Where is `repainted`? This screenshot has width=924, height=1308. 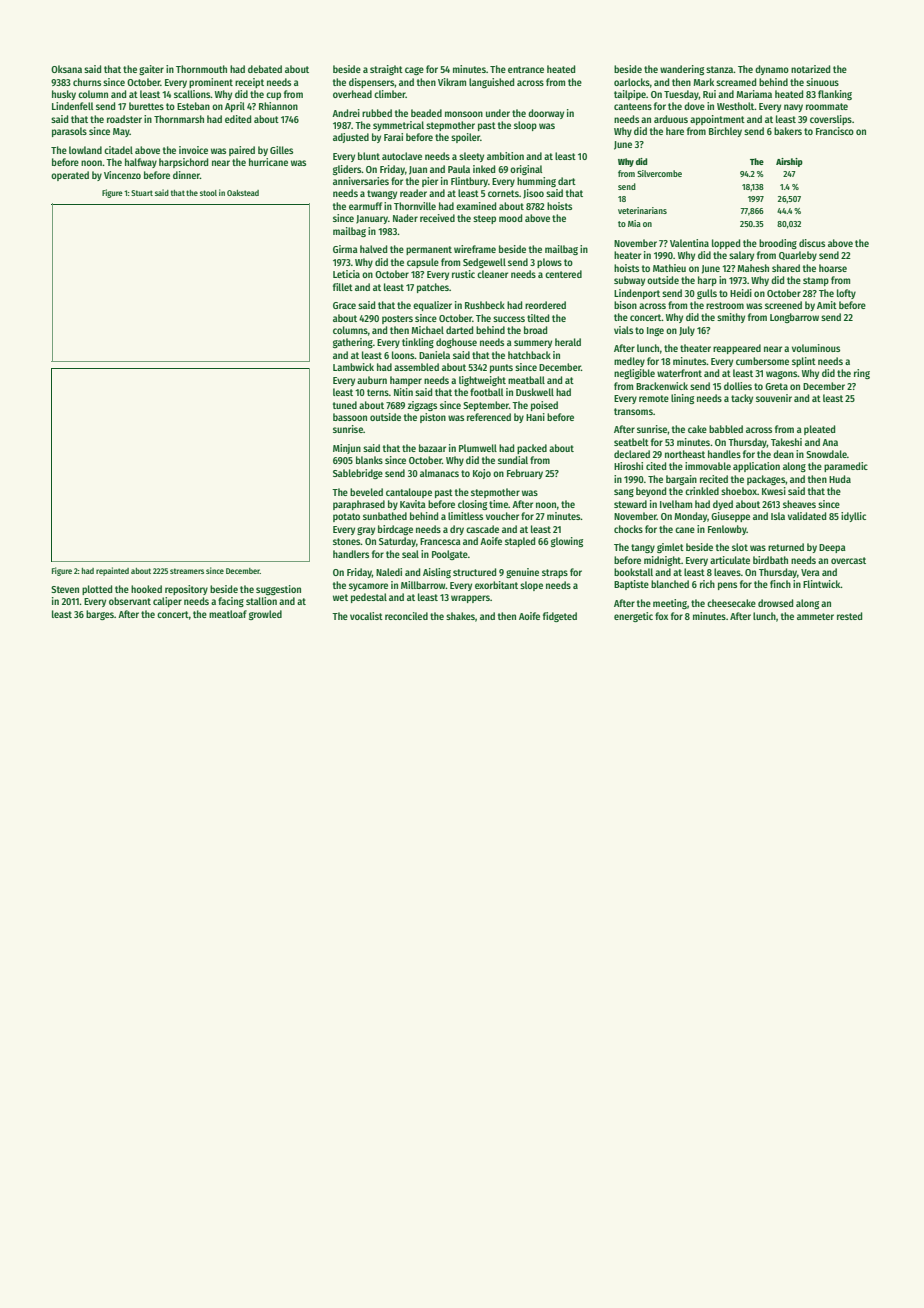
repainted is located at coordinates (112, 571).
